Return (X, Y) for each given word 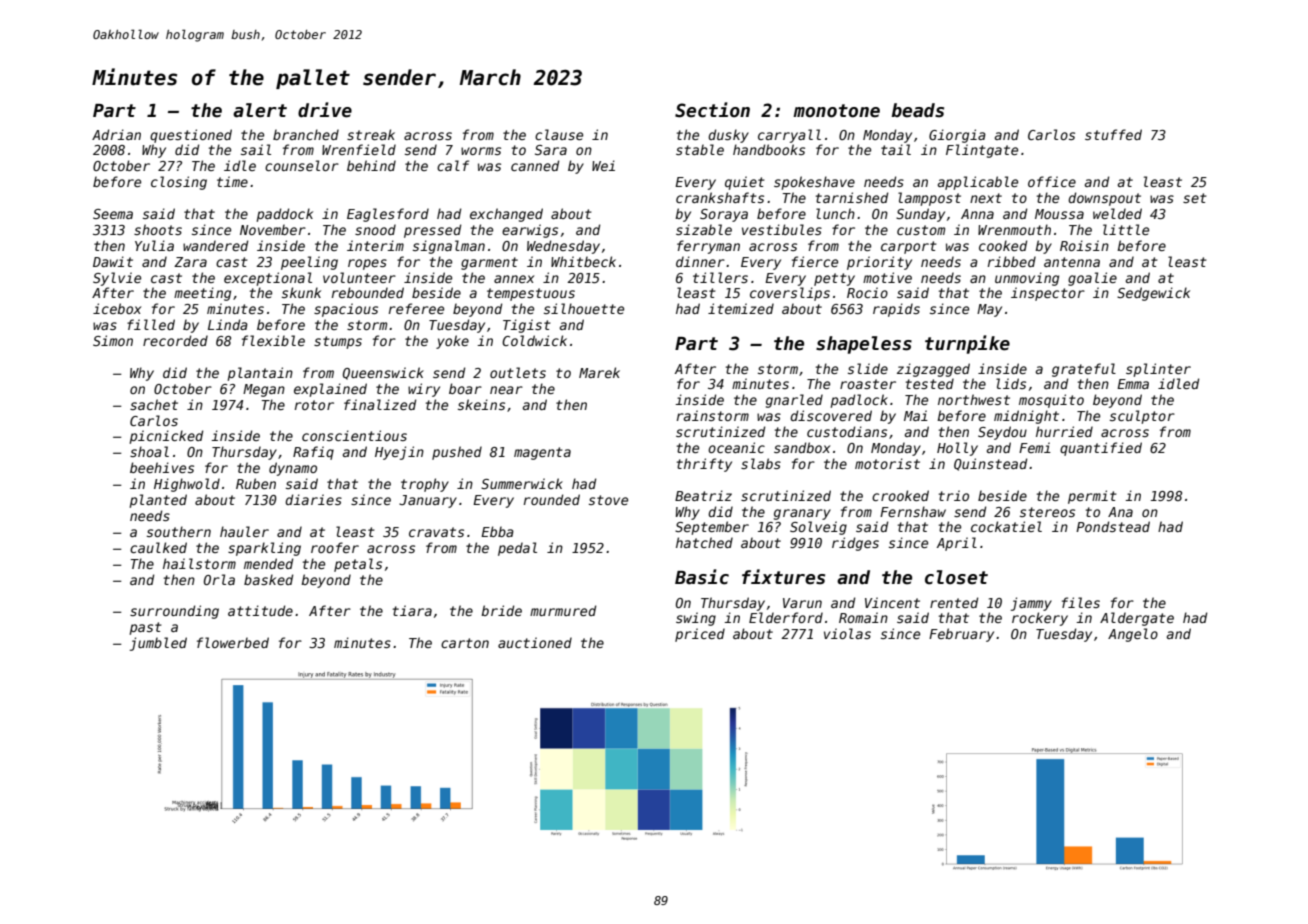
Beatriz (703, 495)
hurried (1064, 431)
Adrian (116, 134)
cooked (1003, 245)
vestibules (782, 229)
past (145, 628)
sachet (154, 404)
